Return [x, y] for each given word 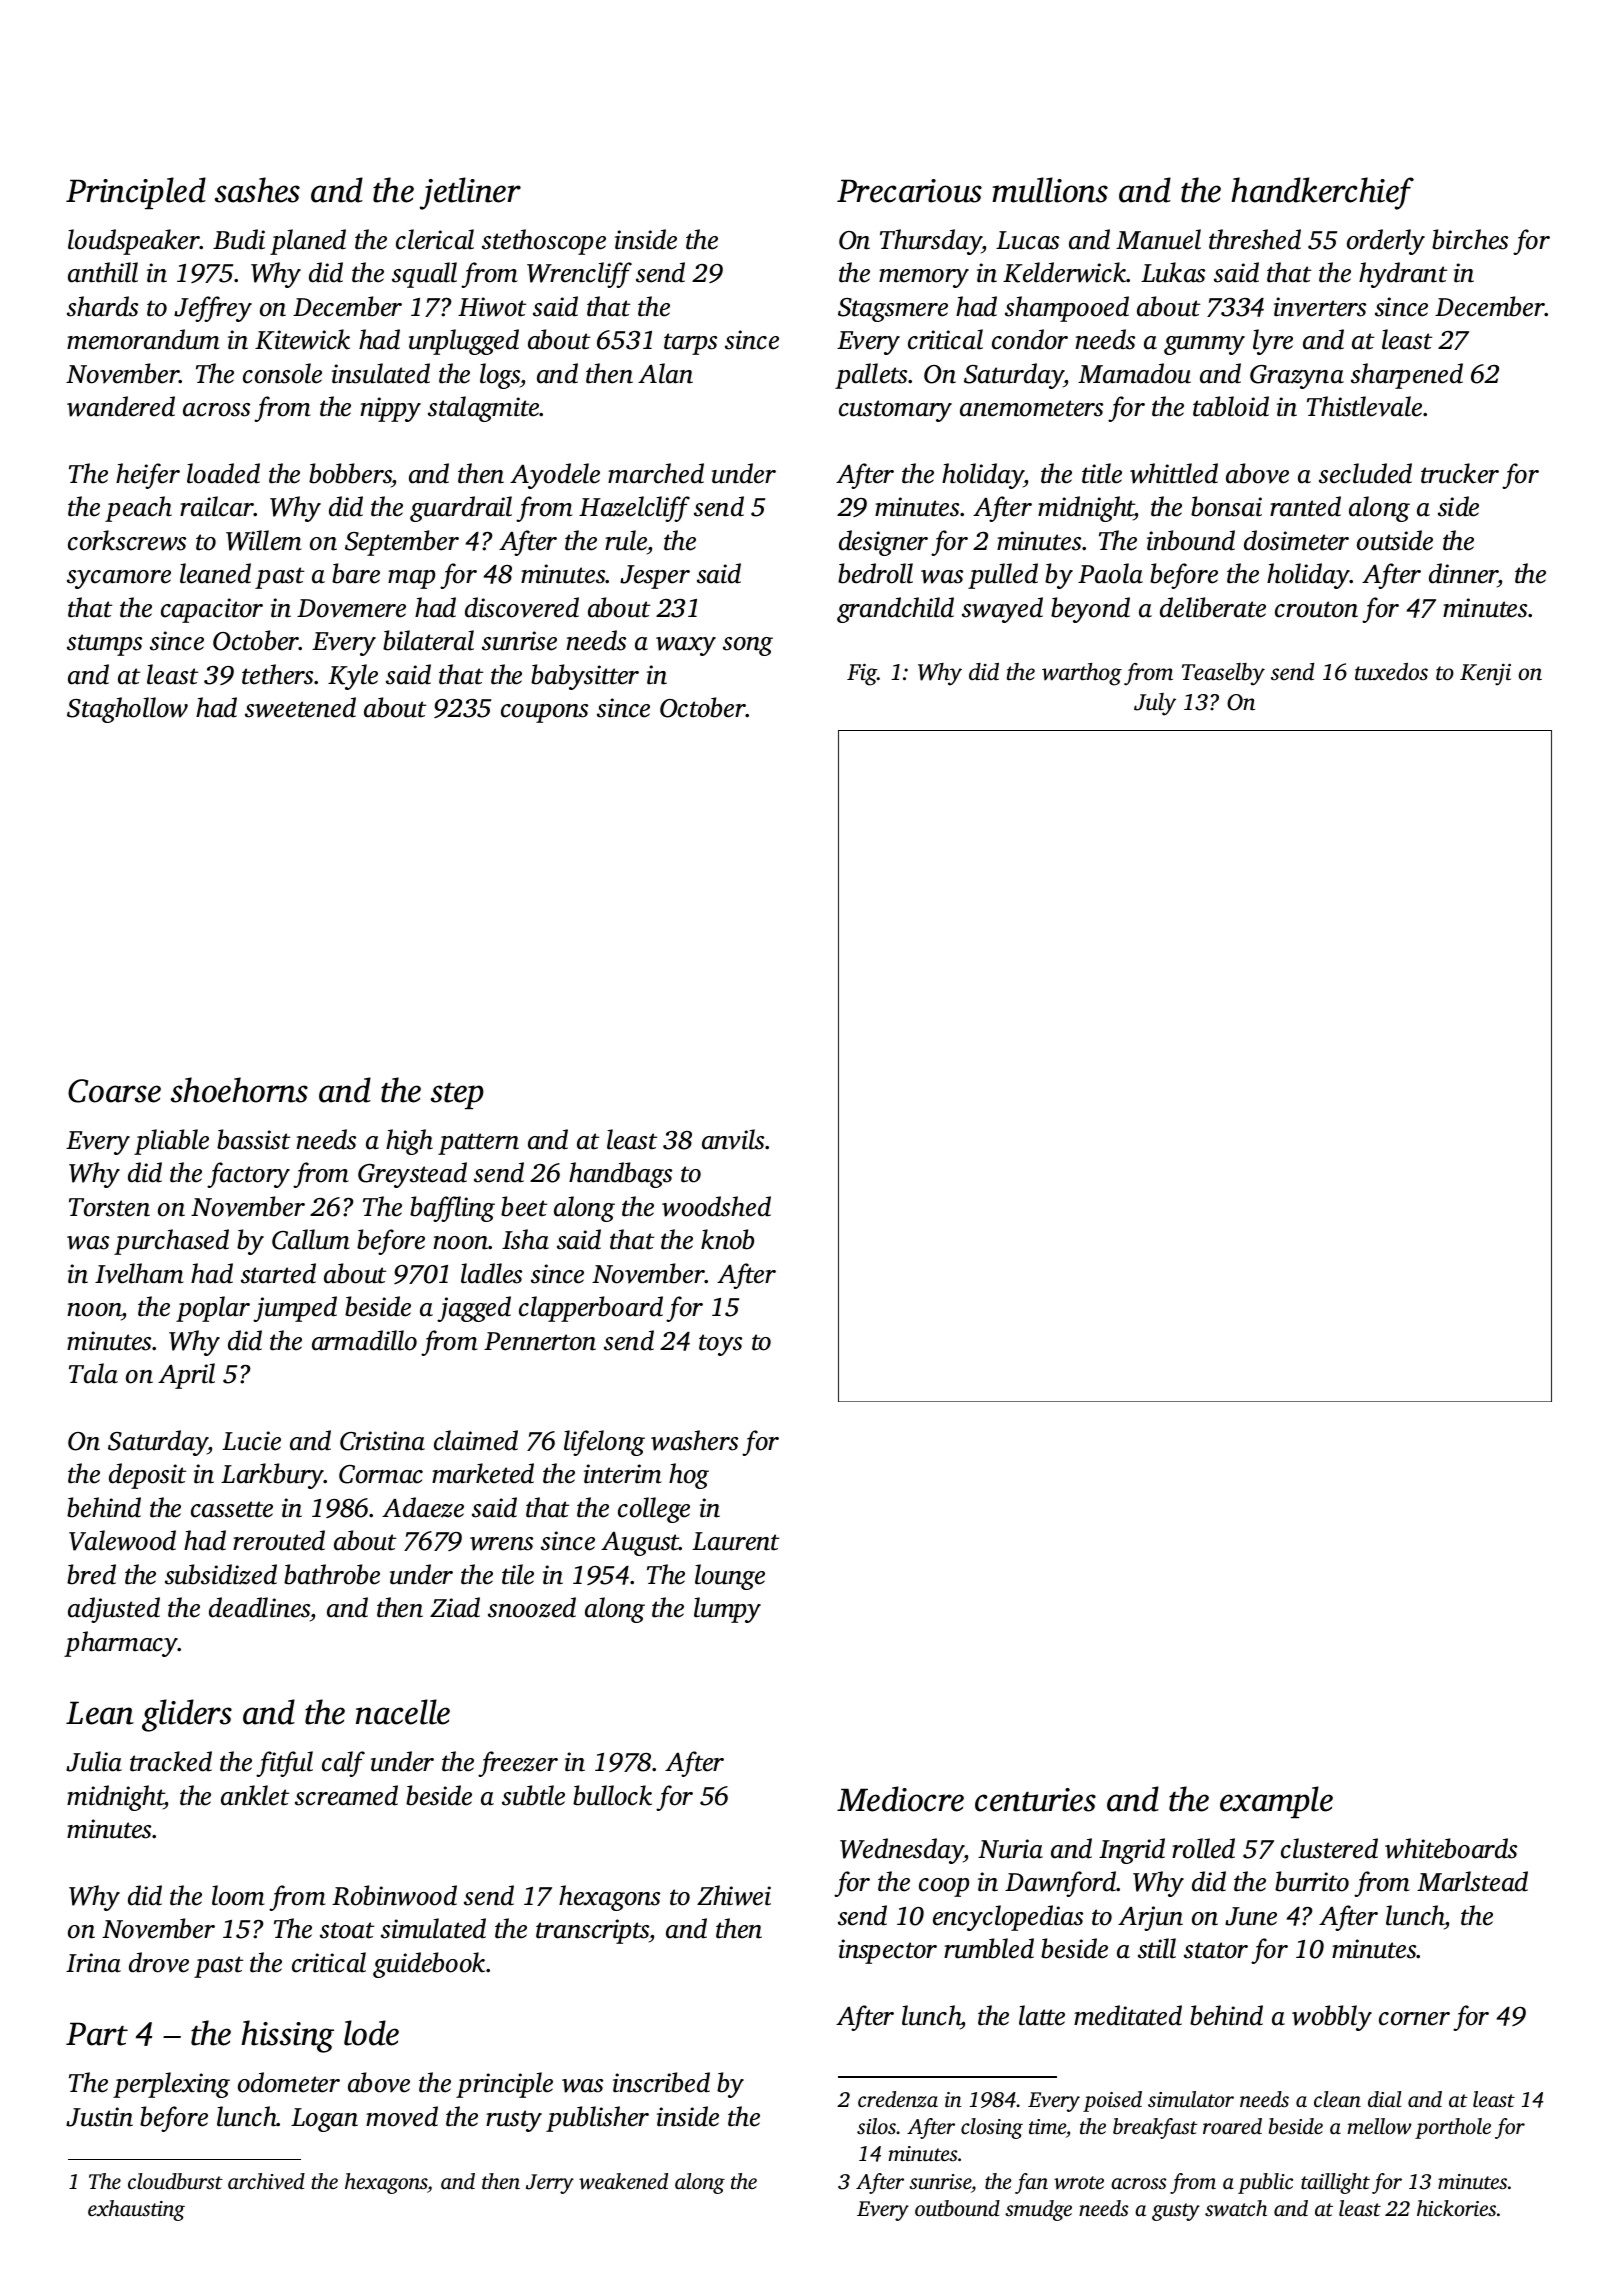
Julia [94, 1761]
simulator [1191, 2099]
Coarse [114, 1091]
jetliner [470, 193]
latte [1042, 2015]
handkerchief [1322, 193]
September [402, 543]
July [1155, 704]
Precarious [909, 191]
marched [656, 473]
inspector [888, 1951]
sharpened [1407, 376]
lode [371, 2033]
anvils [733, 1139]
